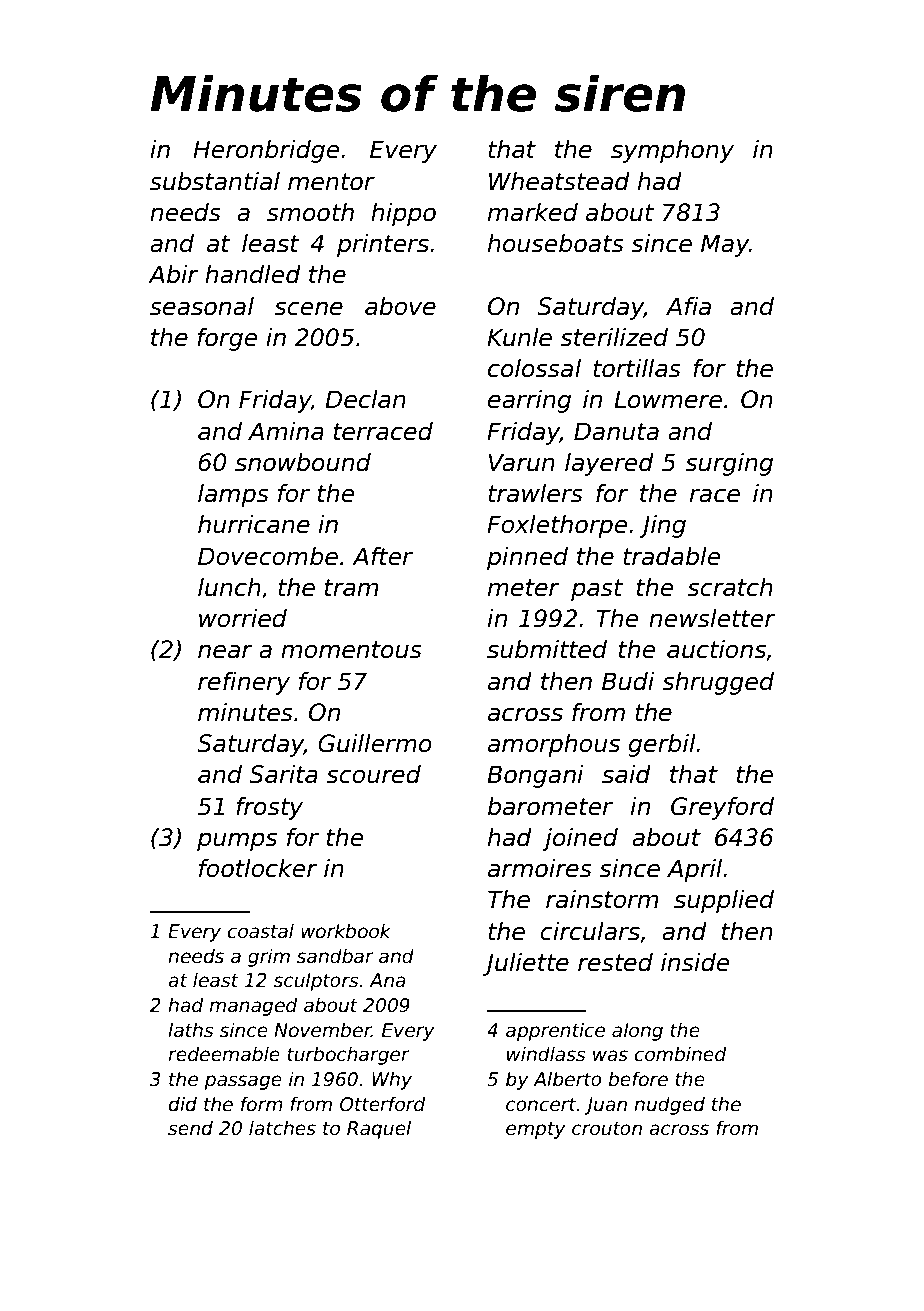 Image resolution: width=924 pixels, height=1311 pixels. I want to click on circulars, so click(590, 931).
